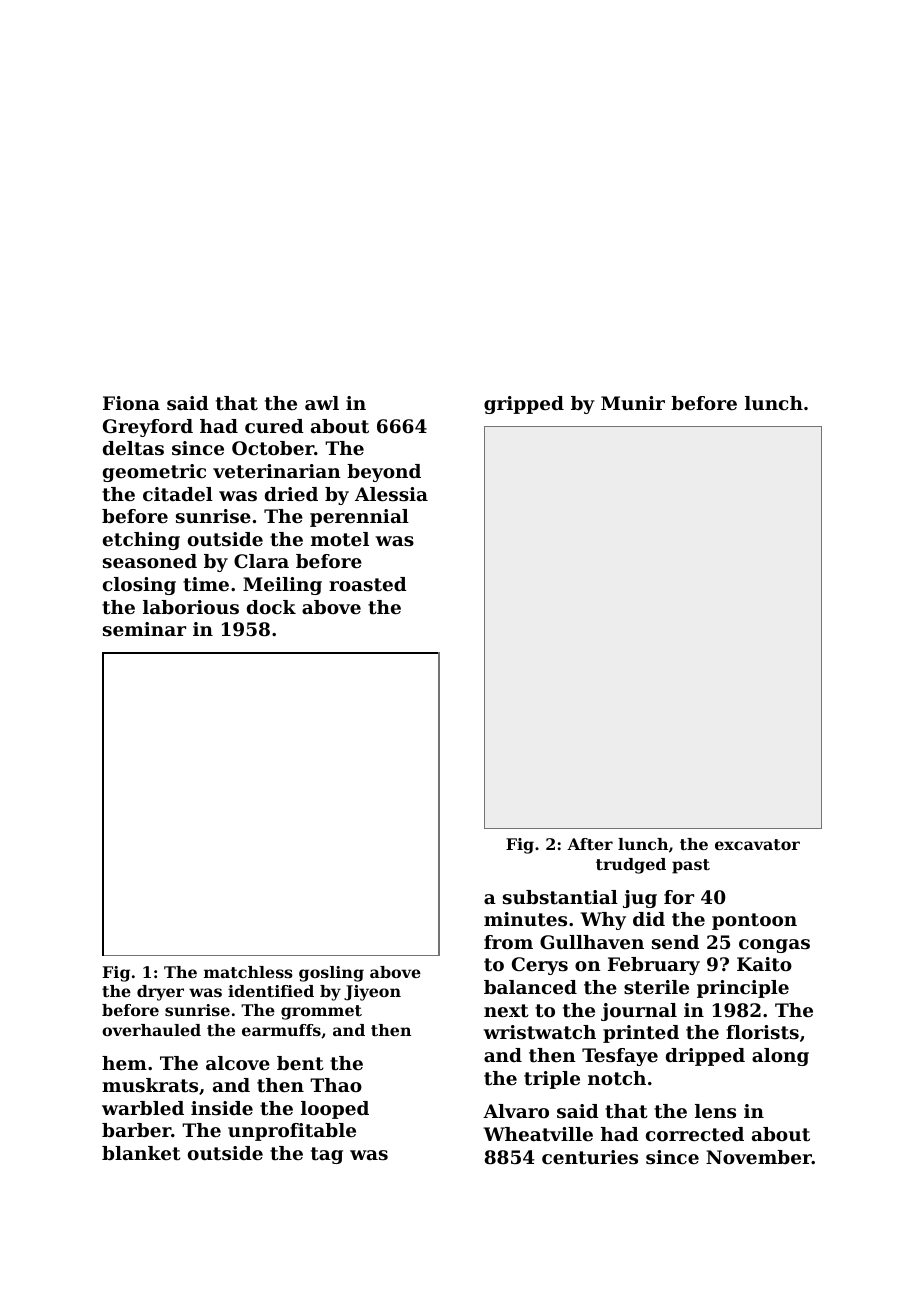  What do you see at coordinates (539, 1032) in the image?
I see `wristwatch` at bounding box center [539, 1032].
